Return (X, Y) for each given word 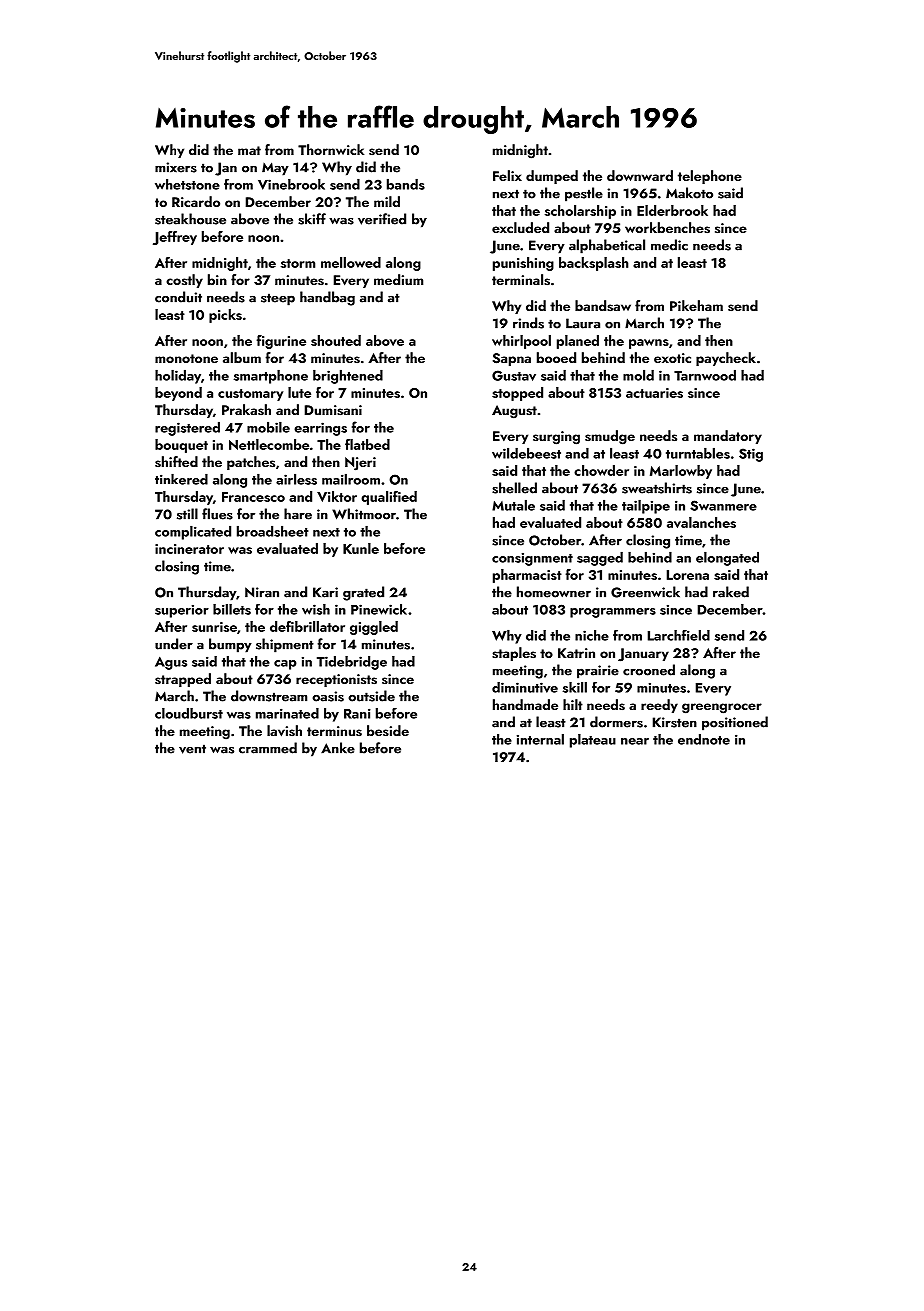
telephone (710, 177)
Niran (262, 592)
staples (514, 654)
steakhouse (190, 219)
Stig (751, 455)
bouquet (181, 446)
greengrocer (722, 708)
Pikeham (696, 305)
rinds (528, 323)
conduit (178, 297)
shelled (514, 488)
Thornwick (331, 149)
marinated (287, 713)
